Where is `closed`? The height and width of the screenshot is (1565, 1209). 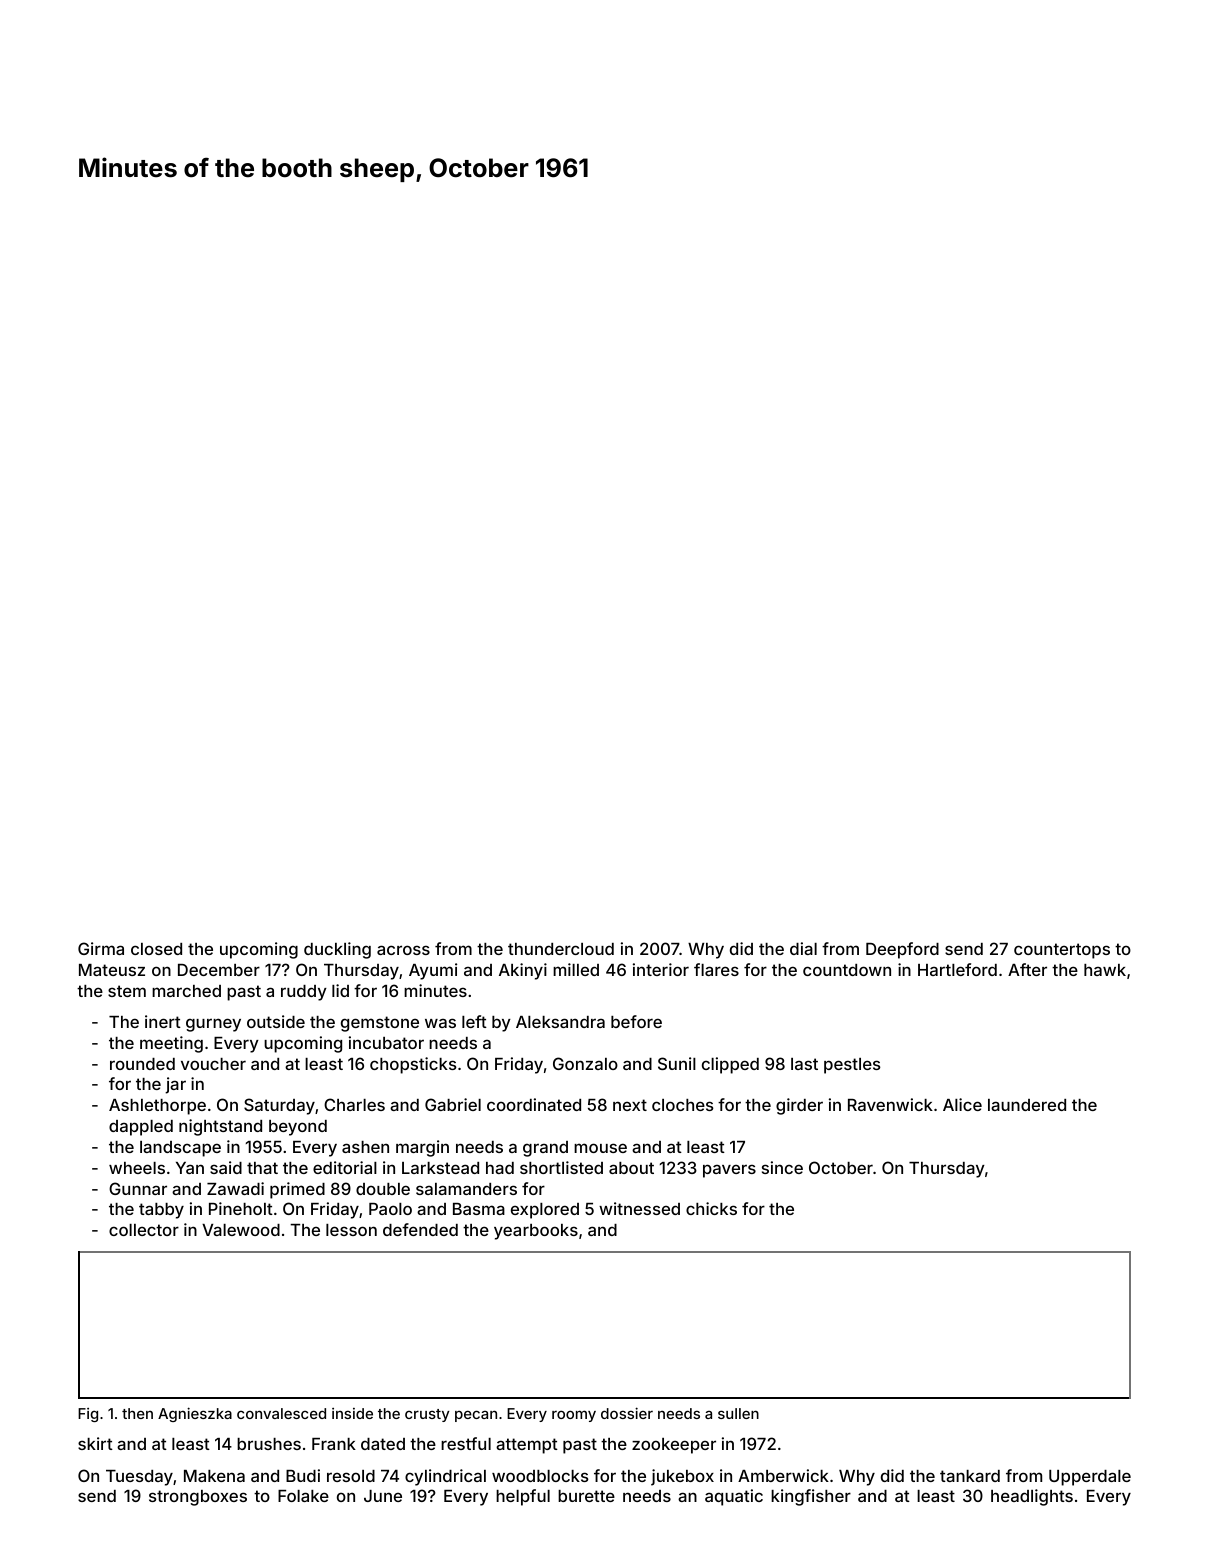
closed is located at coordinates (156, 949).
